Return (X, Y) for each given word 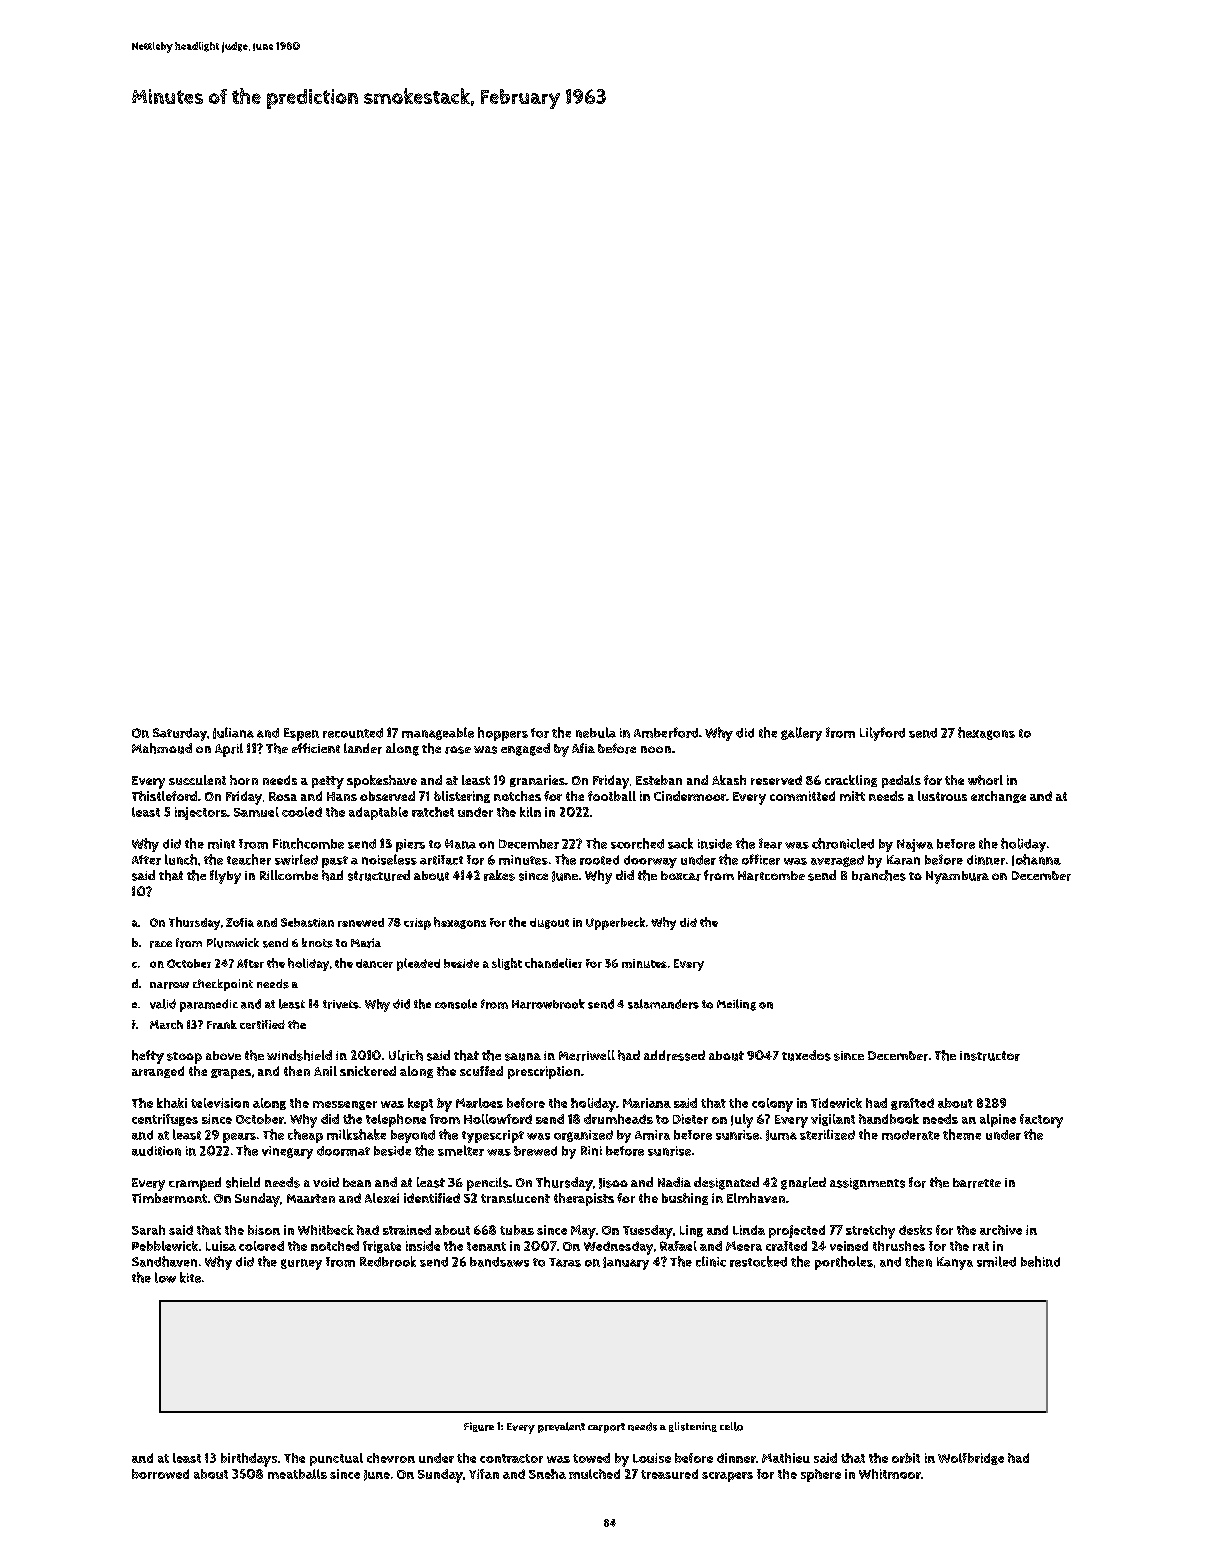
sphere (821, 1475)
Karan (903, 860)
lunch (181, 859)
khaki (172, 1103)
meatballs (297, 1474)
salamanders (663, 1004)
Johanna (1036, 860)
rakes (499, 875)
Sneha (547, 1474)
